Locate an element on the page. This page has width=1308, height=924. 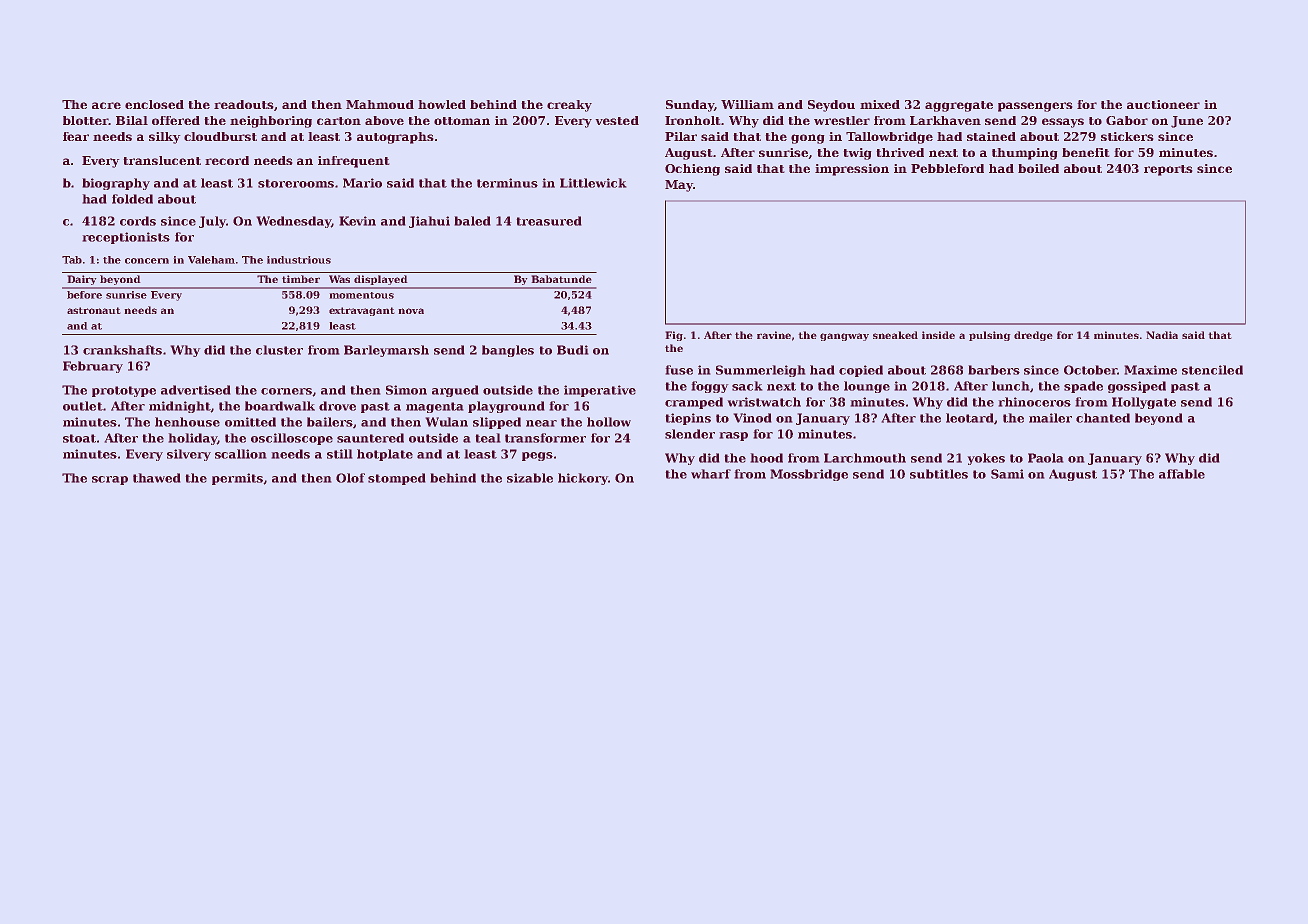
terminus is located at coordinates (507, 183).
